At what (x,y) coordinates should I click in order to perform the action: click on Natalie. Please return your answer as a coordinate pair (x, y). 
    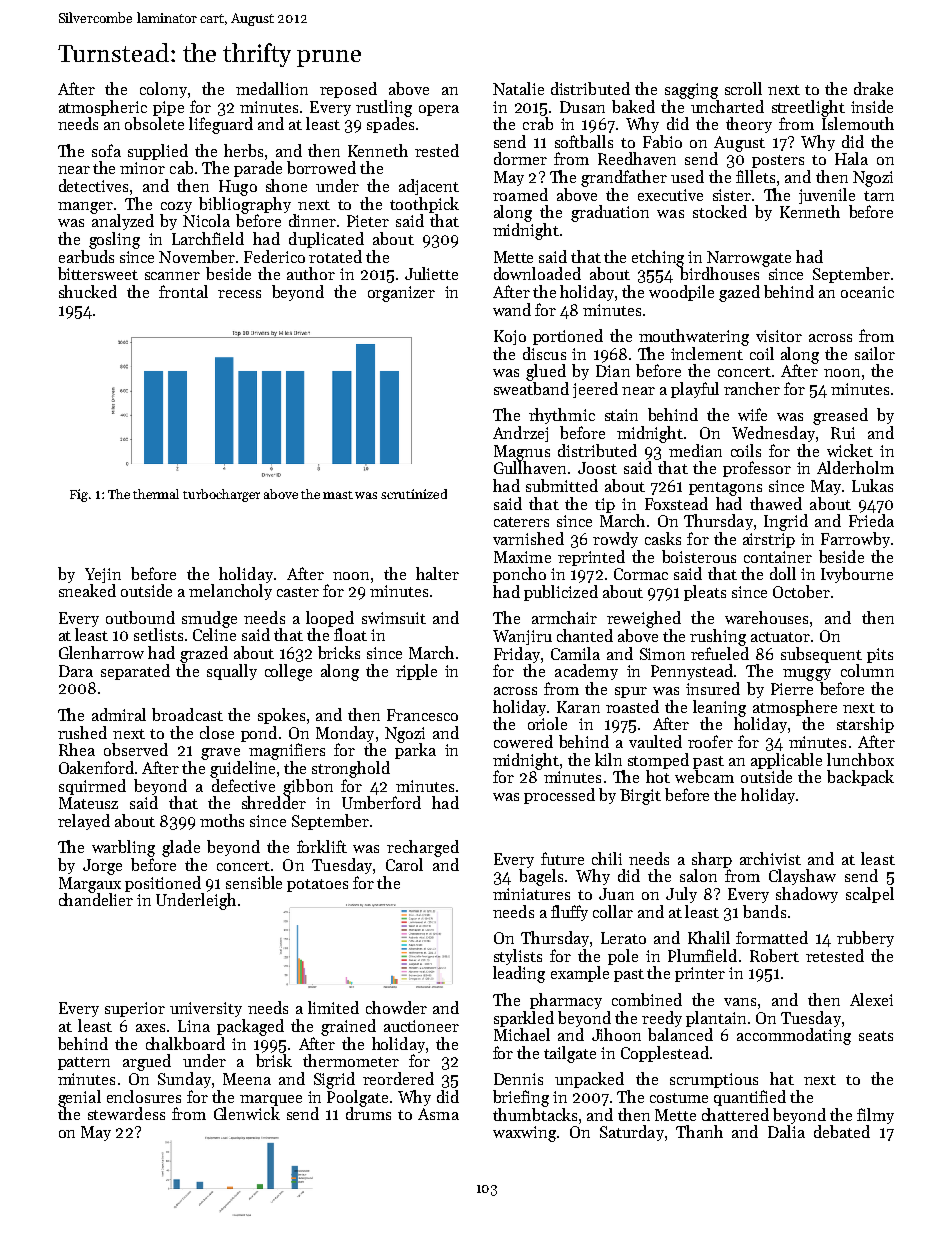
    Looking at the image, I should click on (518, 88).
